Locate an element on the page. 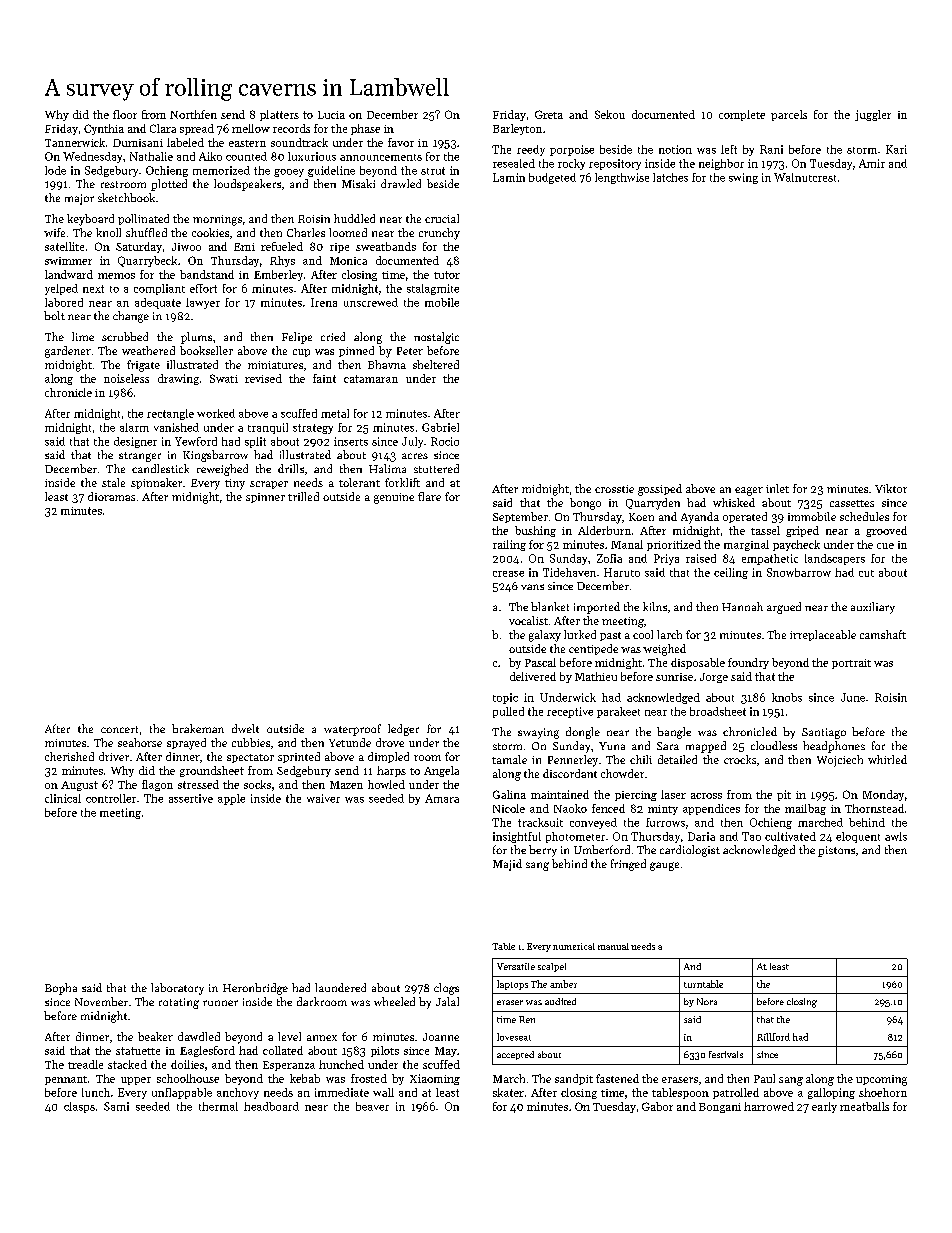  Angela is located at coordinates (441, 771).
